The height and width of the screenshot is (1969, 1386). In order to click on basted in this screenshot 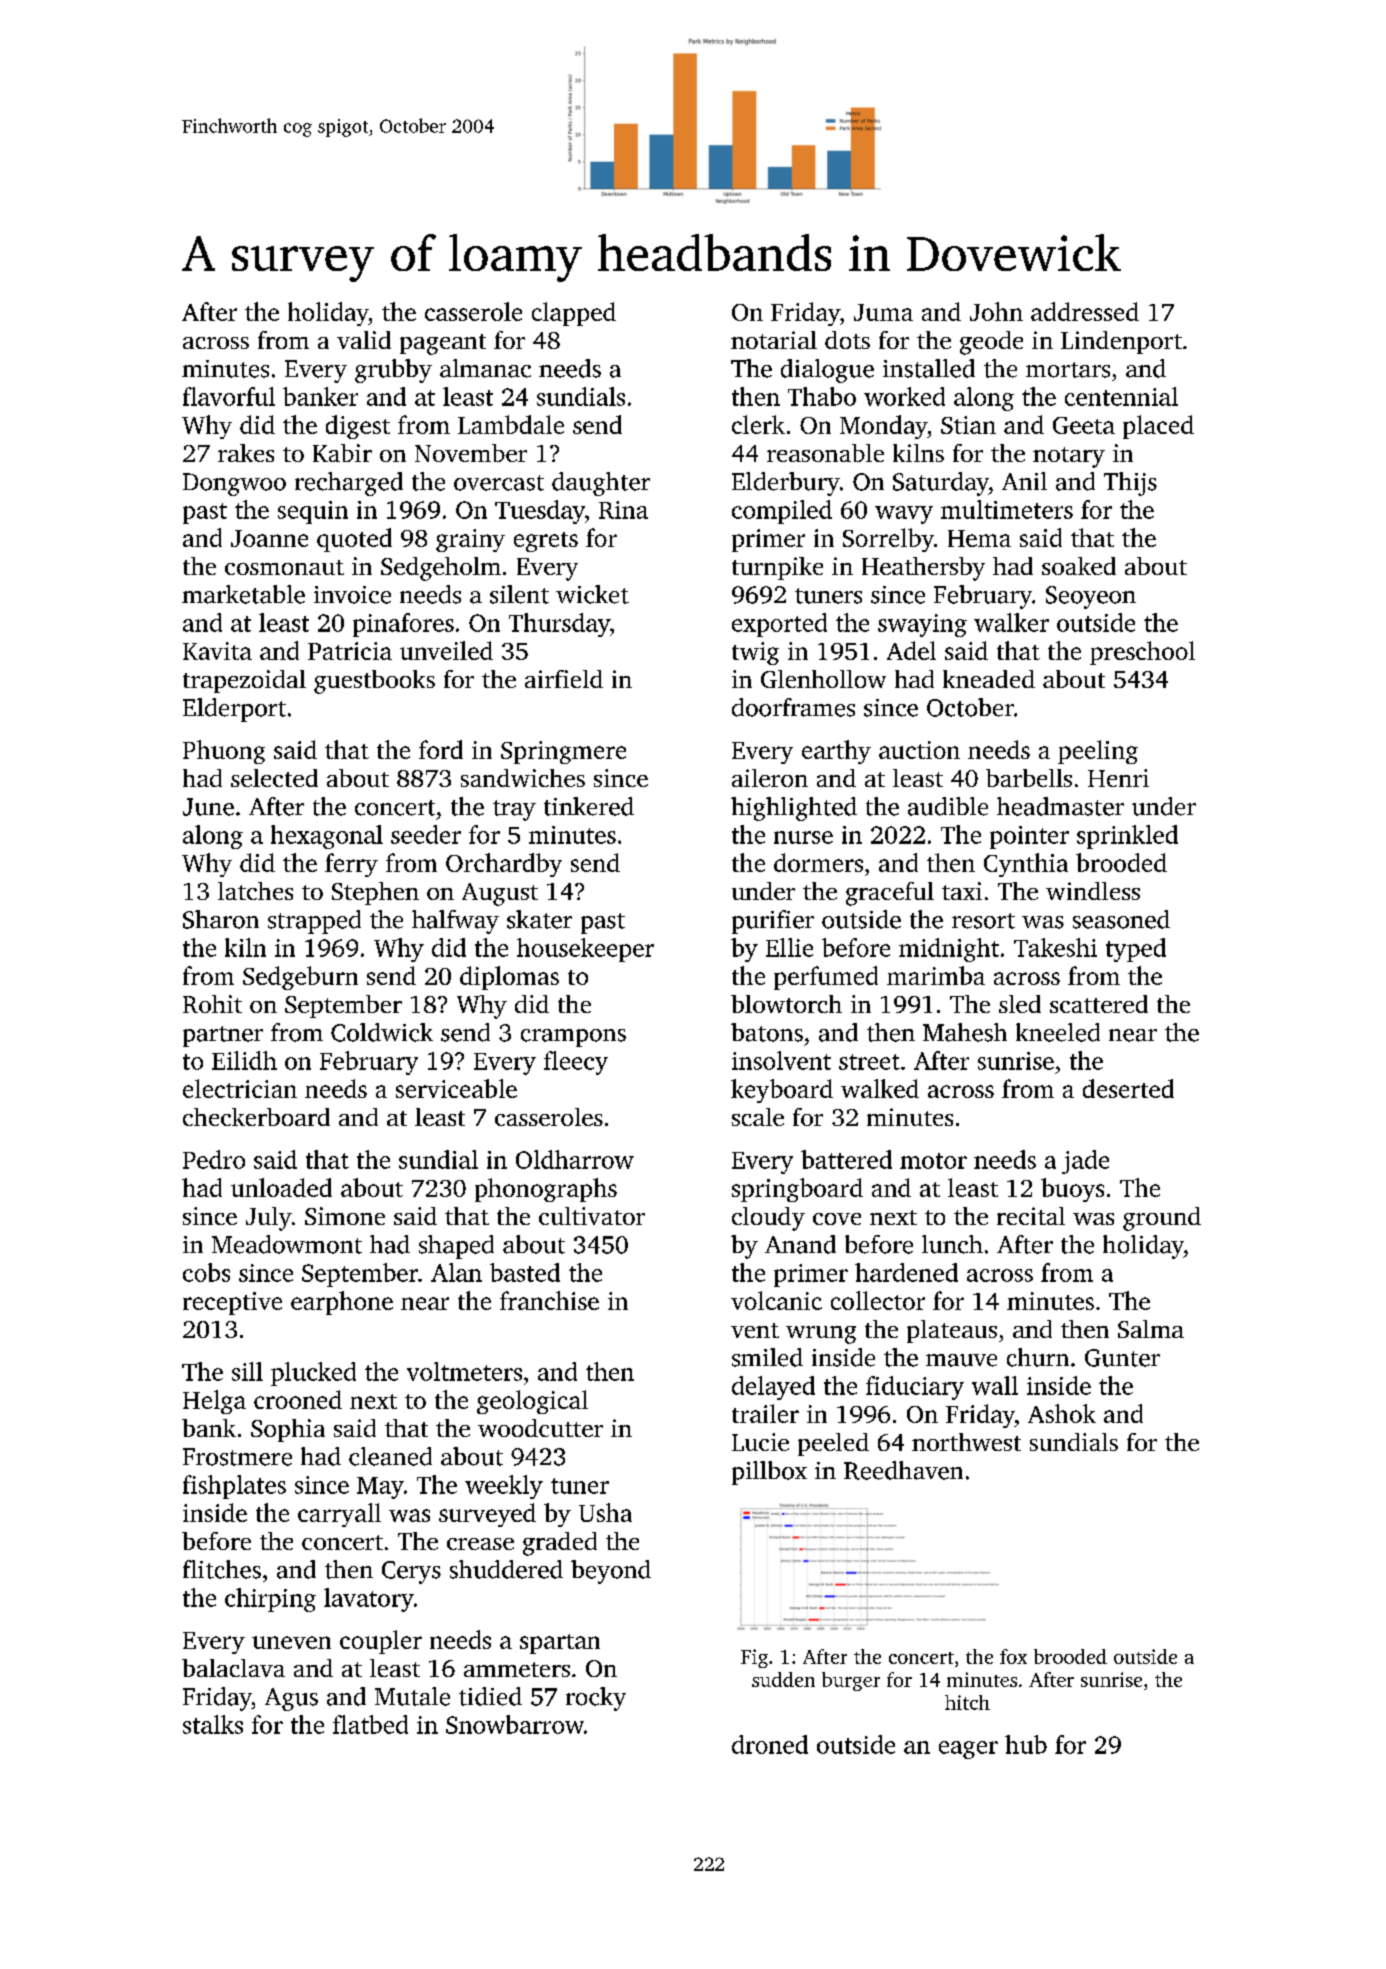, I will do `click(525, 1272)`.
